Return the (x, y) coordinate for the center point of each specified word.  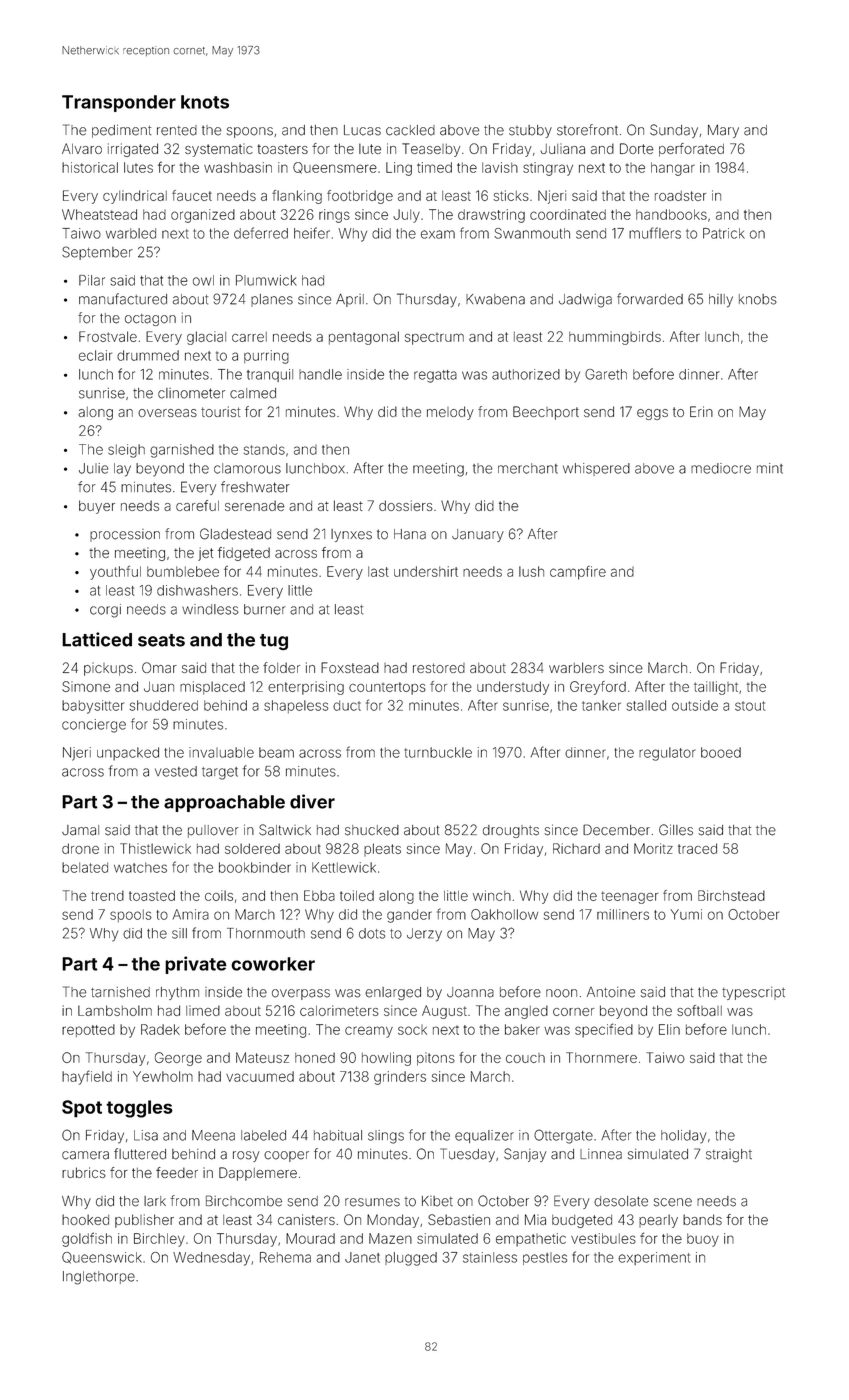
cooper (286, 1156)
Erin (701, 411)
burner (264, 609)
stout (750, 706)
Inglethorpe (99, 1278)
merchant (528, 468)
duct (347, 705)
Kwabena (495, 299)
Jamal (80, 830)
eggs (652, 414)
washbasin (238, 167)
